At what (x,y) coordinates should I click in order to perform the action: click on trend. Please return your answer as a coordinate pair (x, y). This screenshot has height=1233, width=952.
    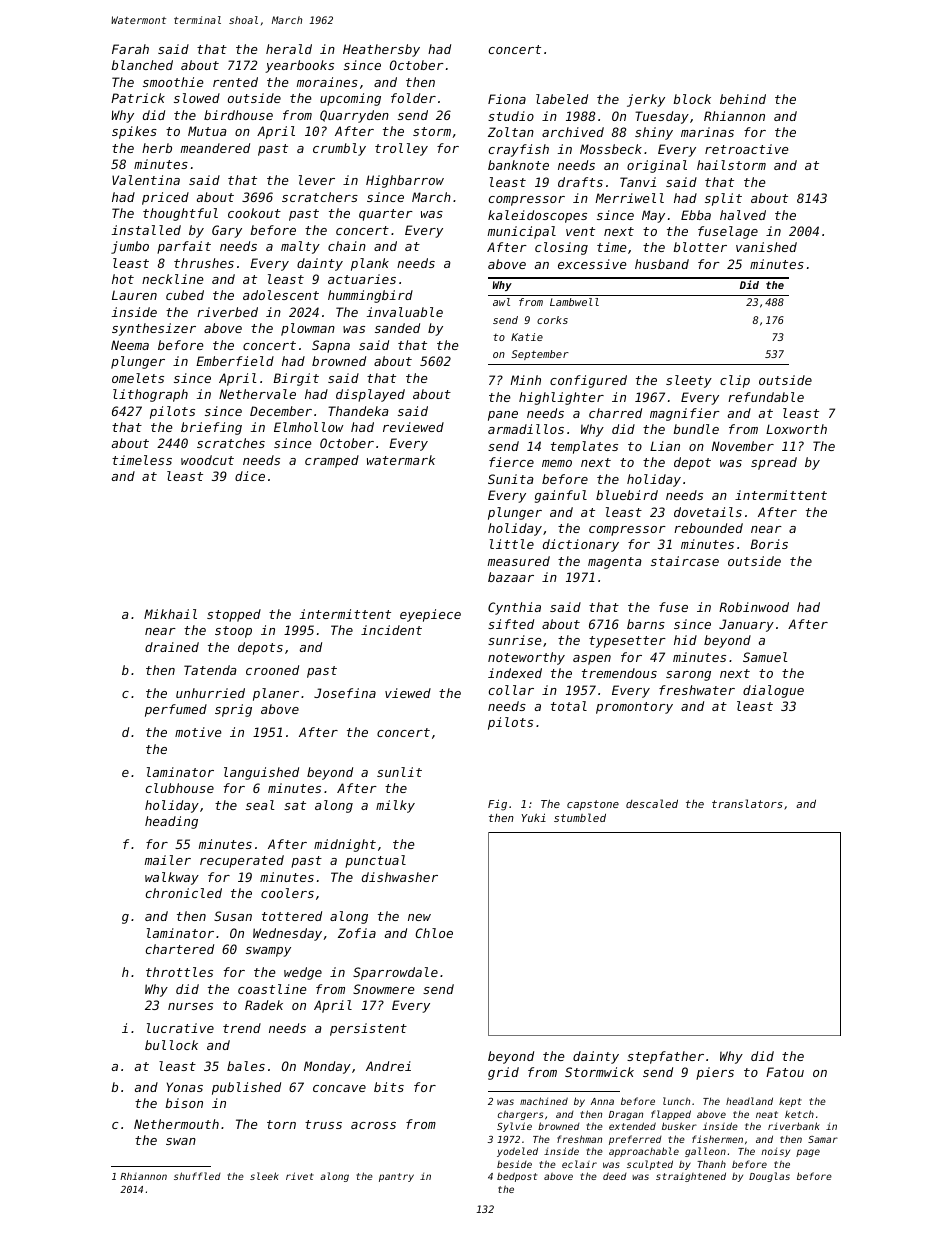
    Looking at the image, I should click on (242, 1028).
